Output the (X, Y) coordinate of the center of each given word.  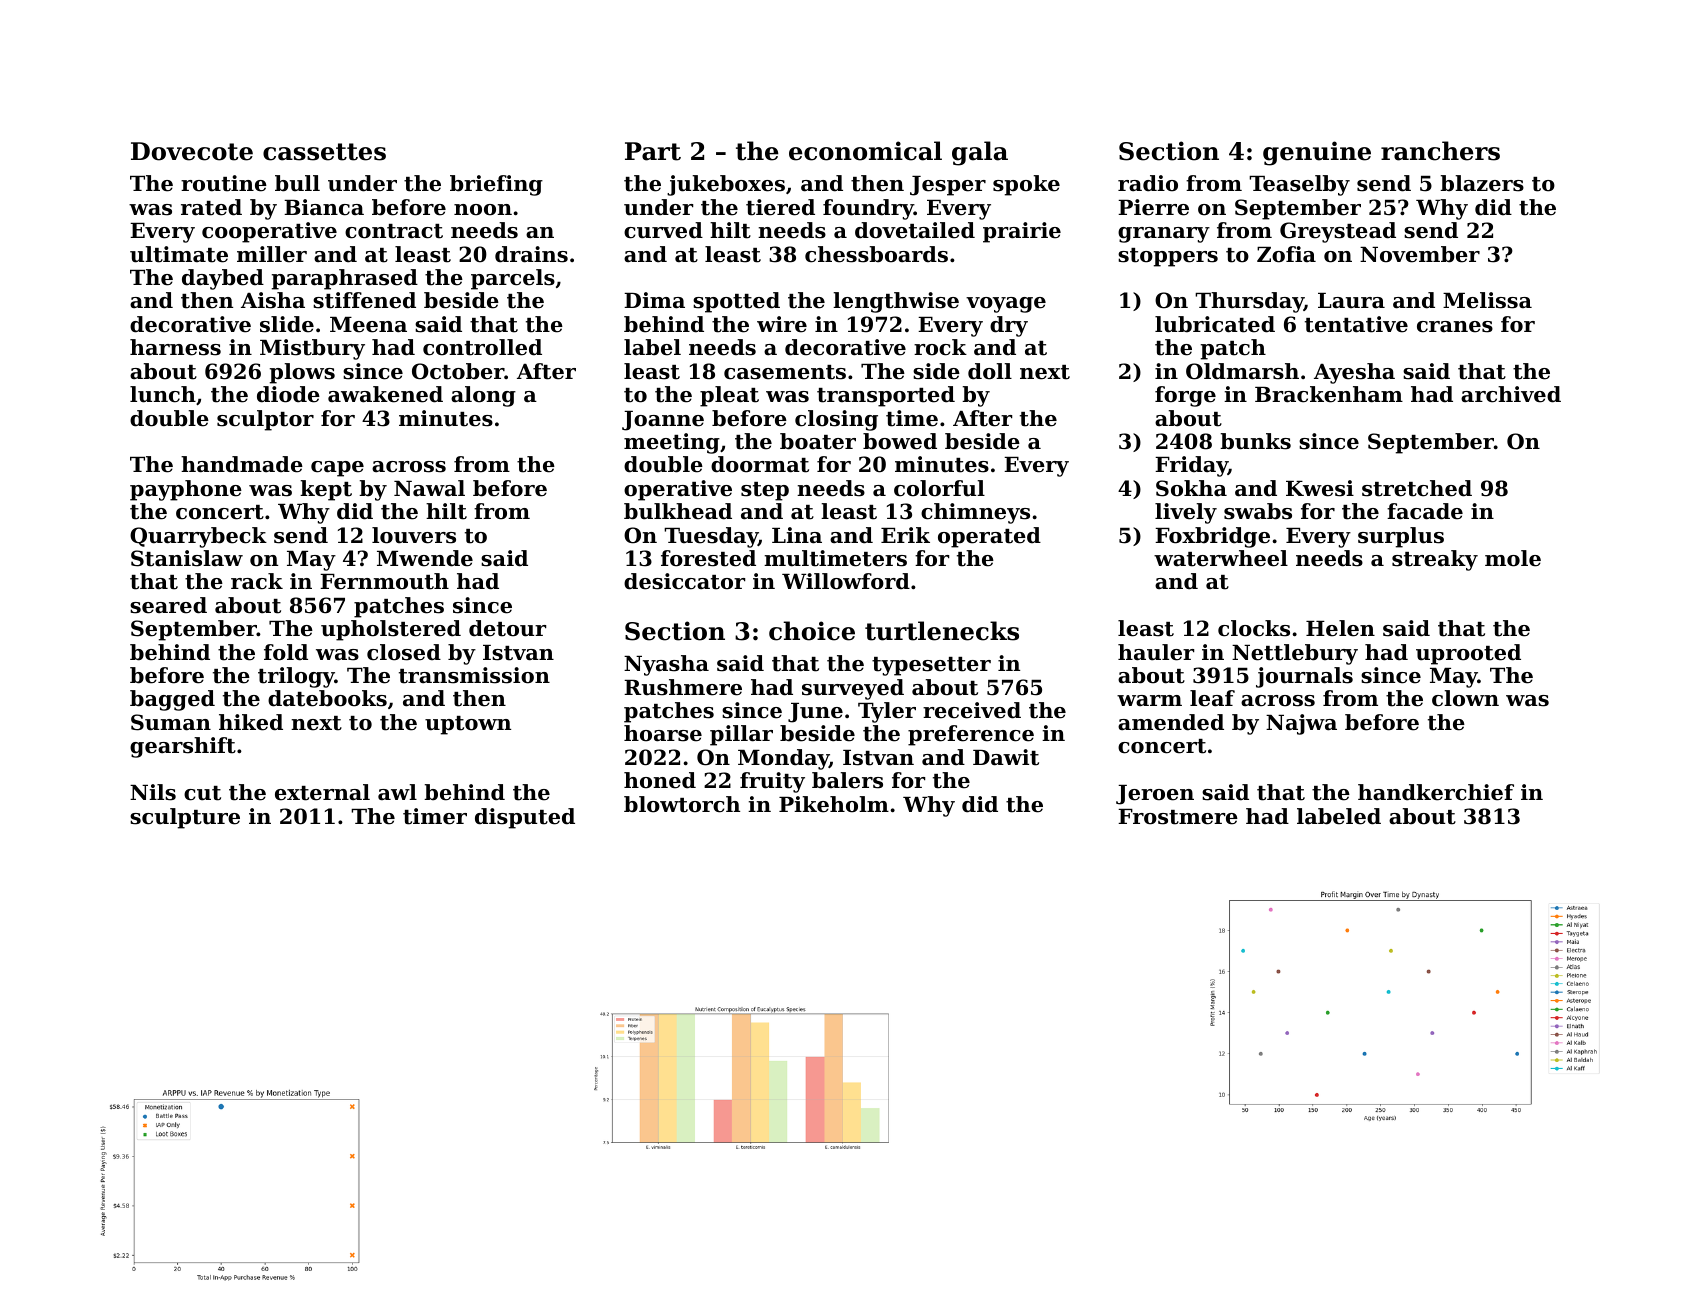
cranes (1455, 327)
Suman (171, 722)
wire (782, 324)
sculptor (265, 420)
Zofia (1286, 254)
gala (980, 153)
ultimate (179, 254)
